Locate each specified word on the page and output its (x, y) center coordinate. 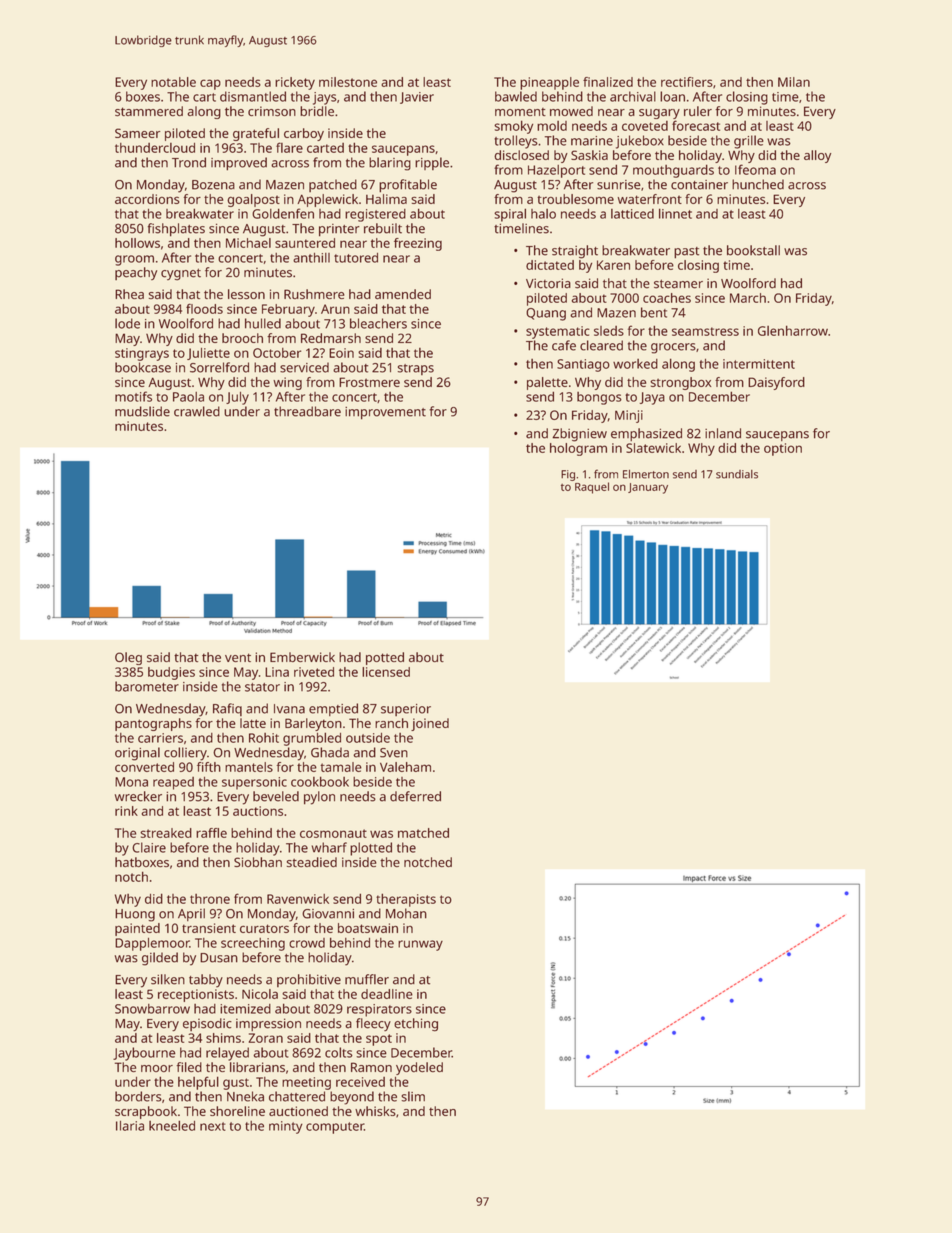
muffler (367, 979)
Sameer (137, 133)
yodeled (419, 1068)
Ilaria (130, 1126)
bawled (516, 96)
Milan (794, 82)
